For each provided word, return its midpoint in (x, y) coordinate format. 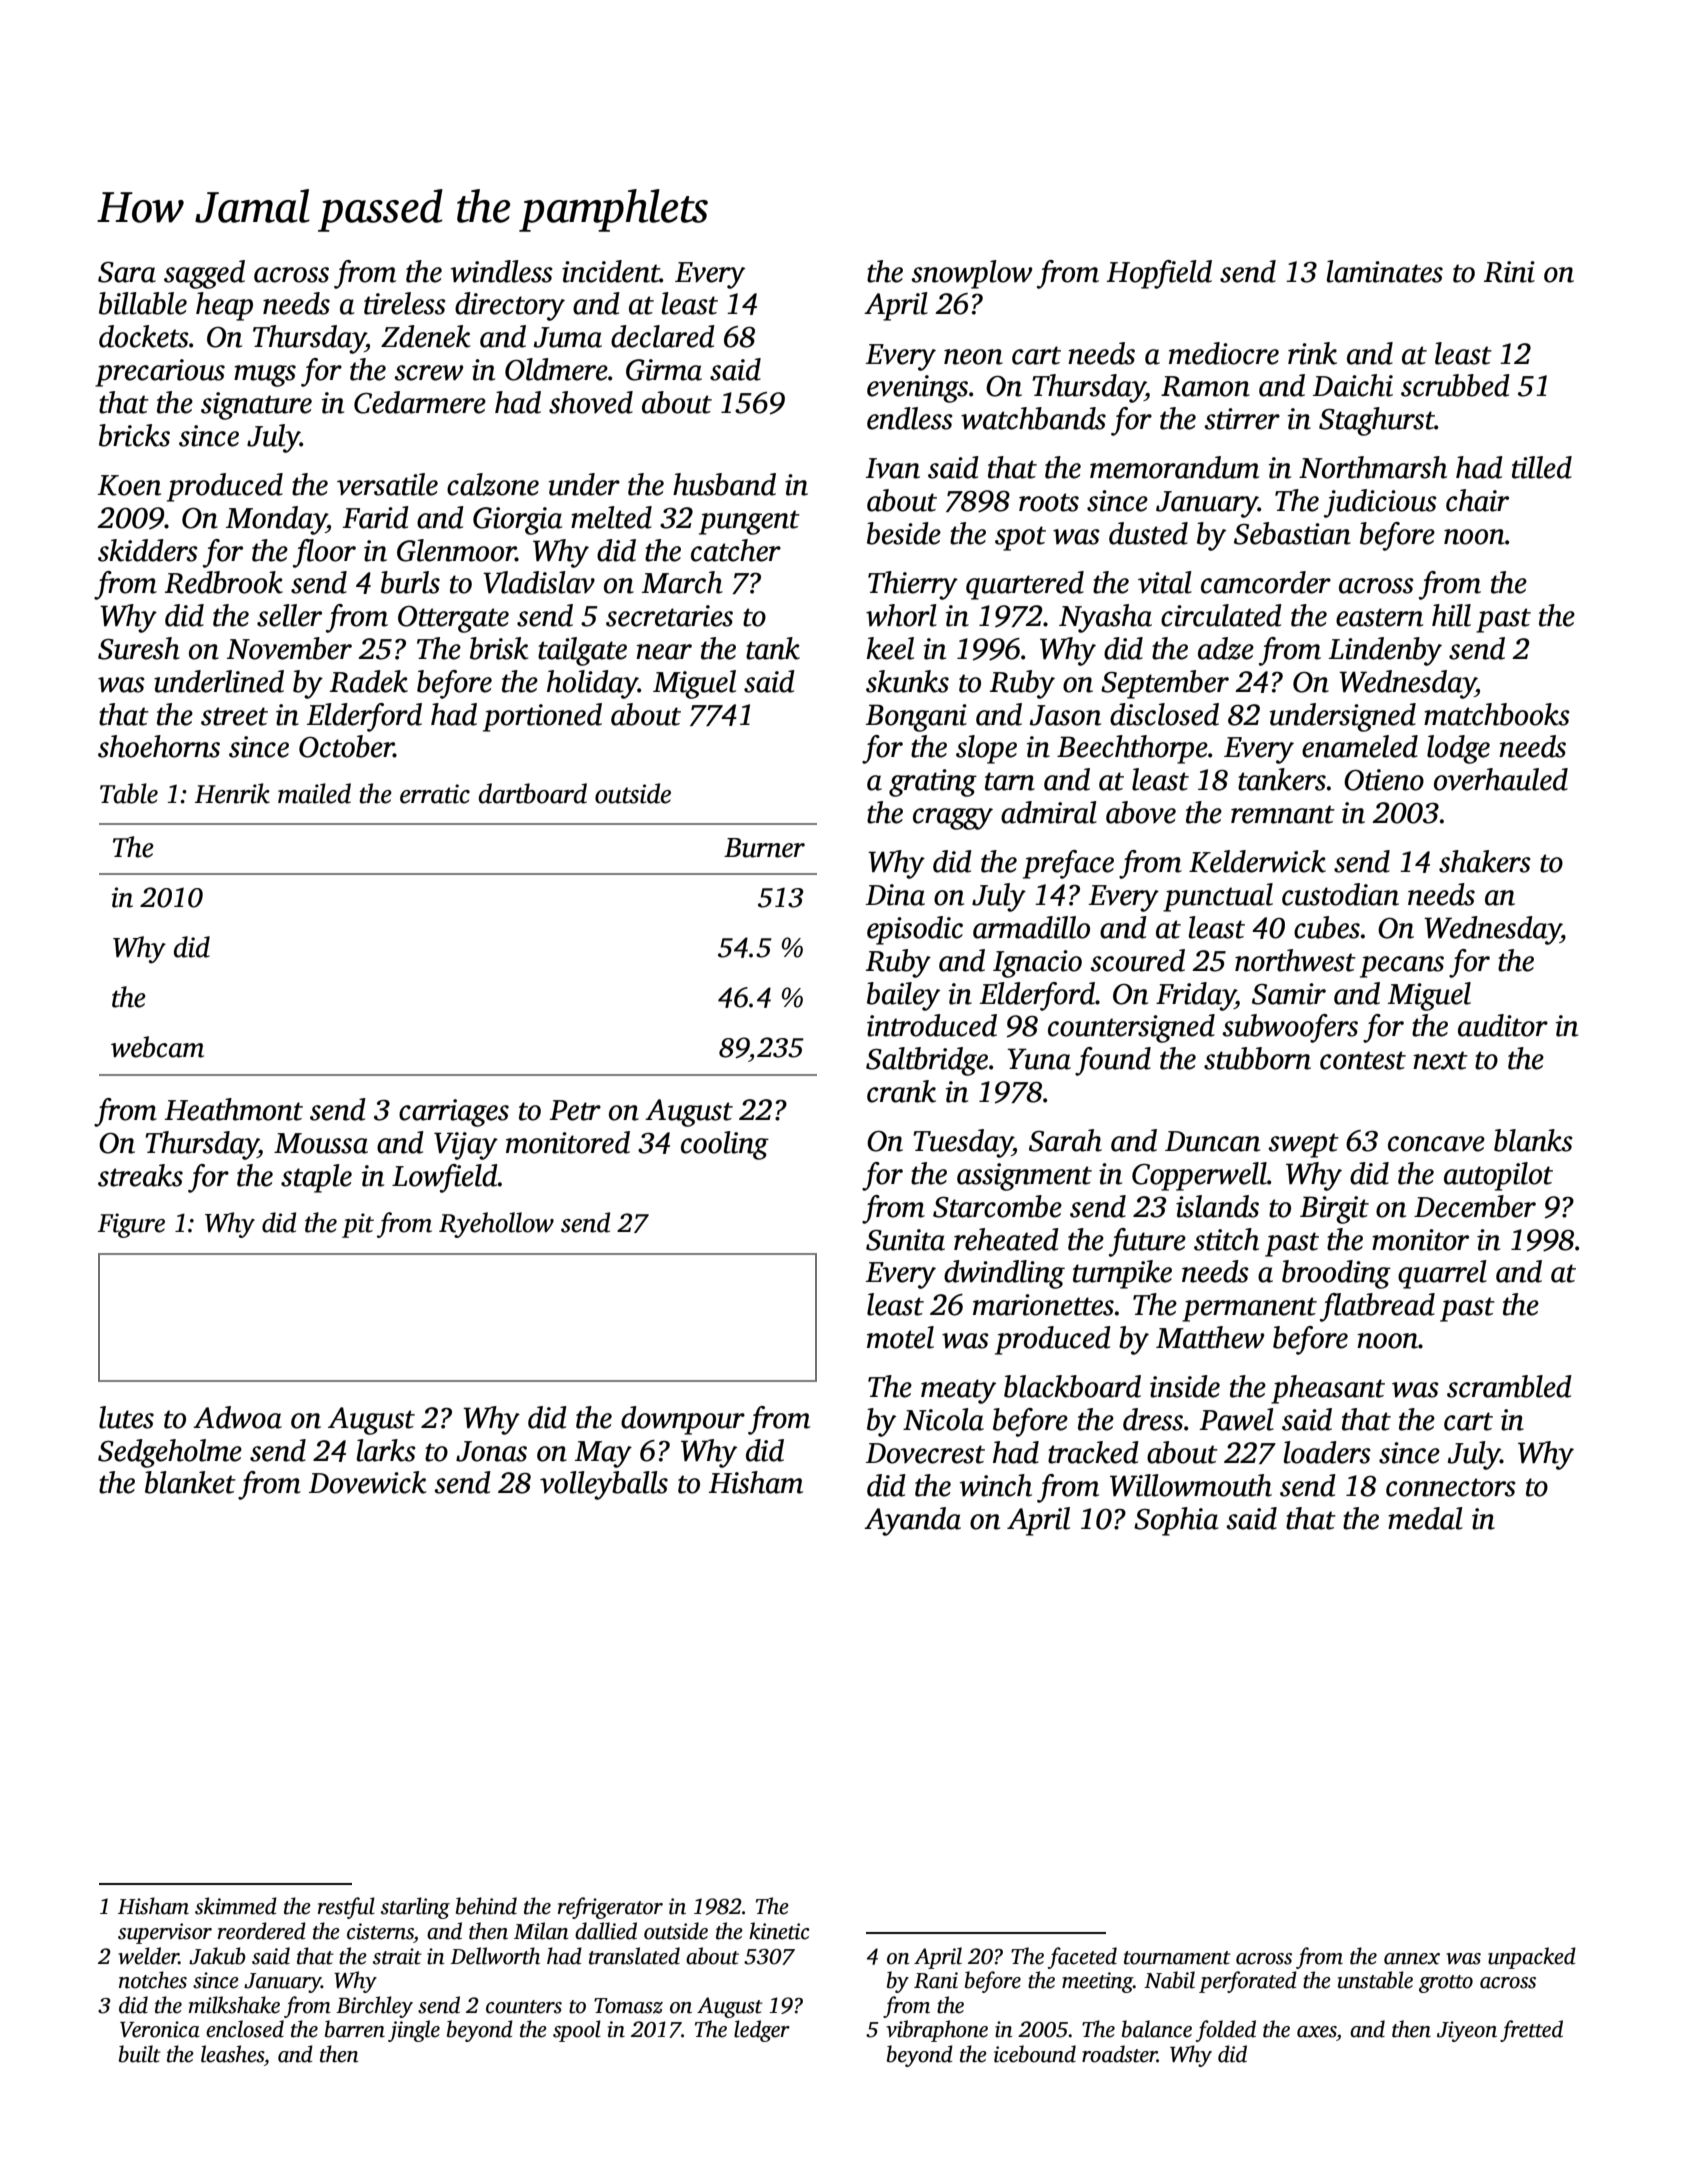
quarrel (1442, 1274)
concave (1436, 1144)
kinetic (779, 1931)
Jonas (491, 1451)
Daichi (1353, 385)
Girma (664, 370)
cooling (725, 1145)
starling (415, 1908)
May (603, 1454)
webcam (157, 1047)
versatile (387, 484)
